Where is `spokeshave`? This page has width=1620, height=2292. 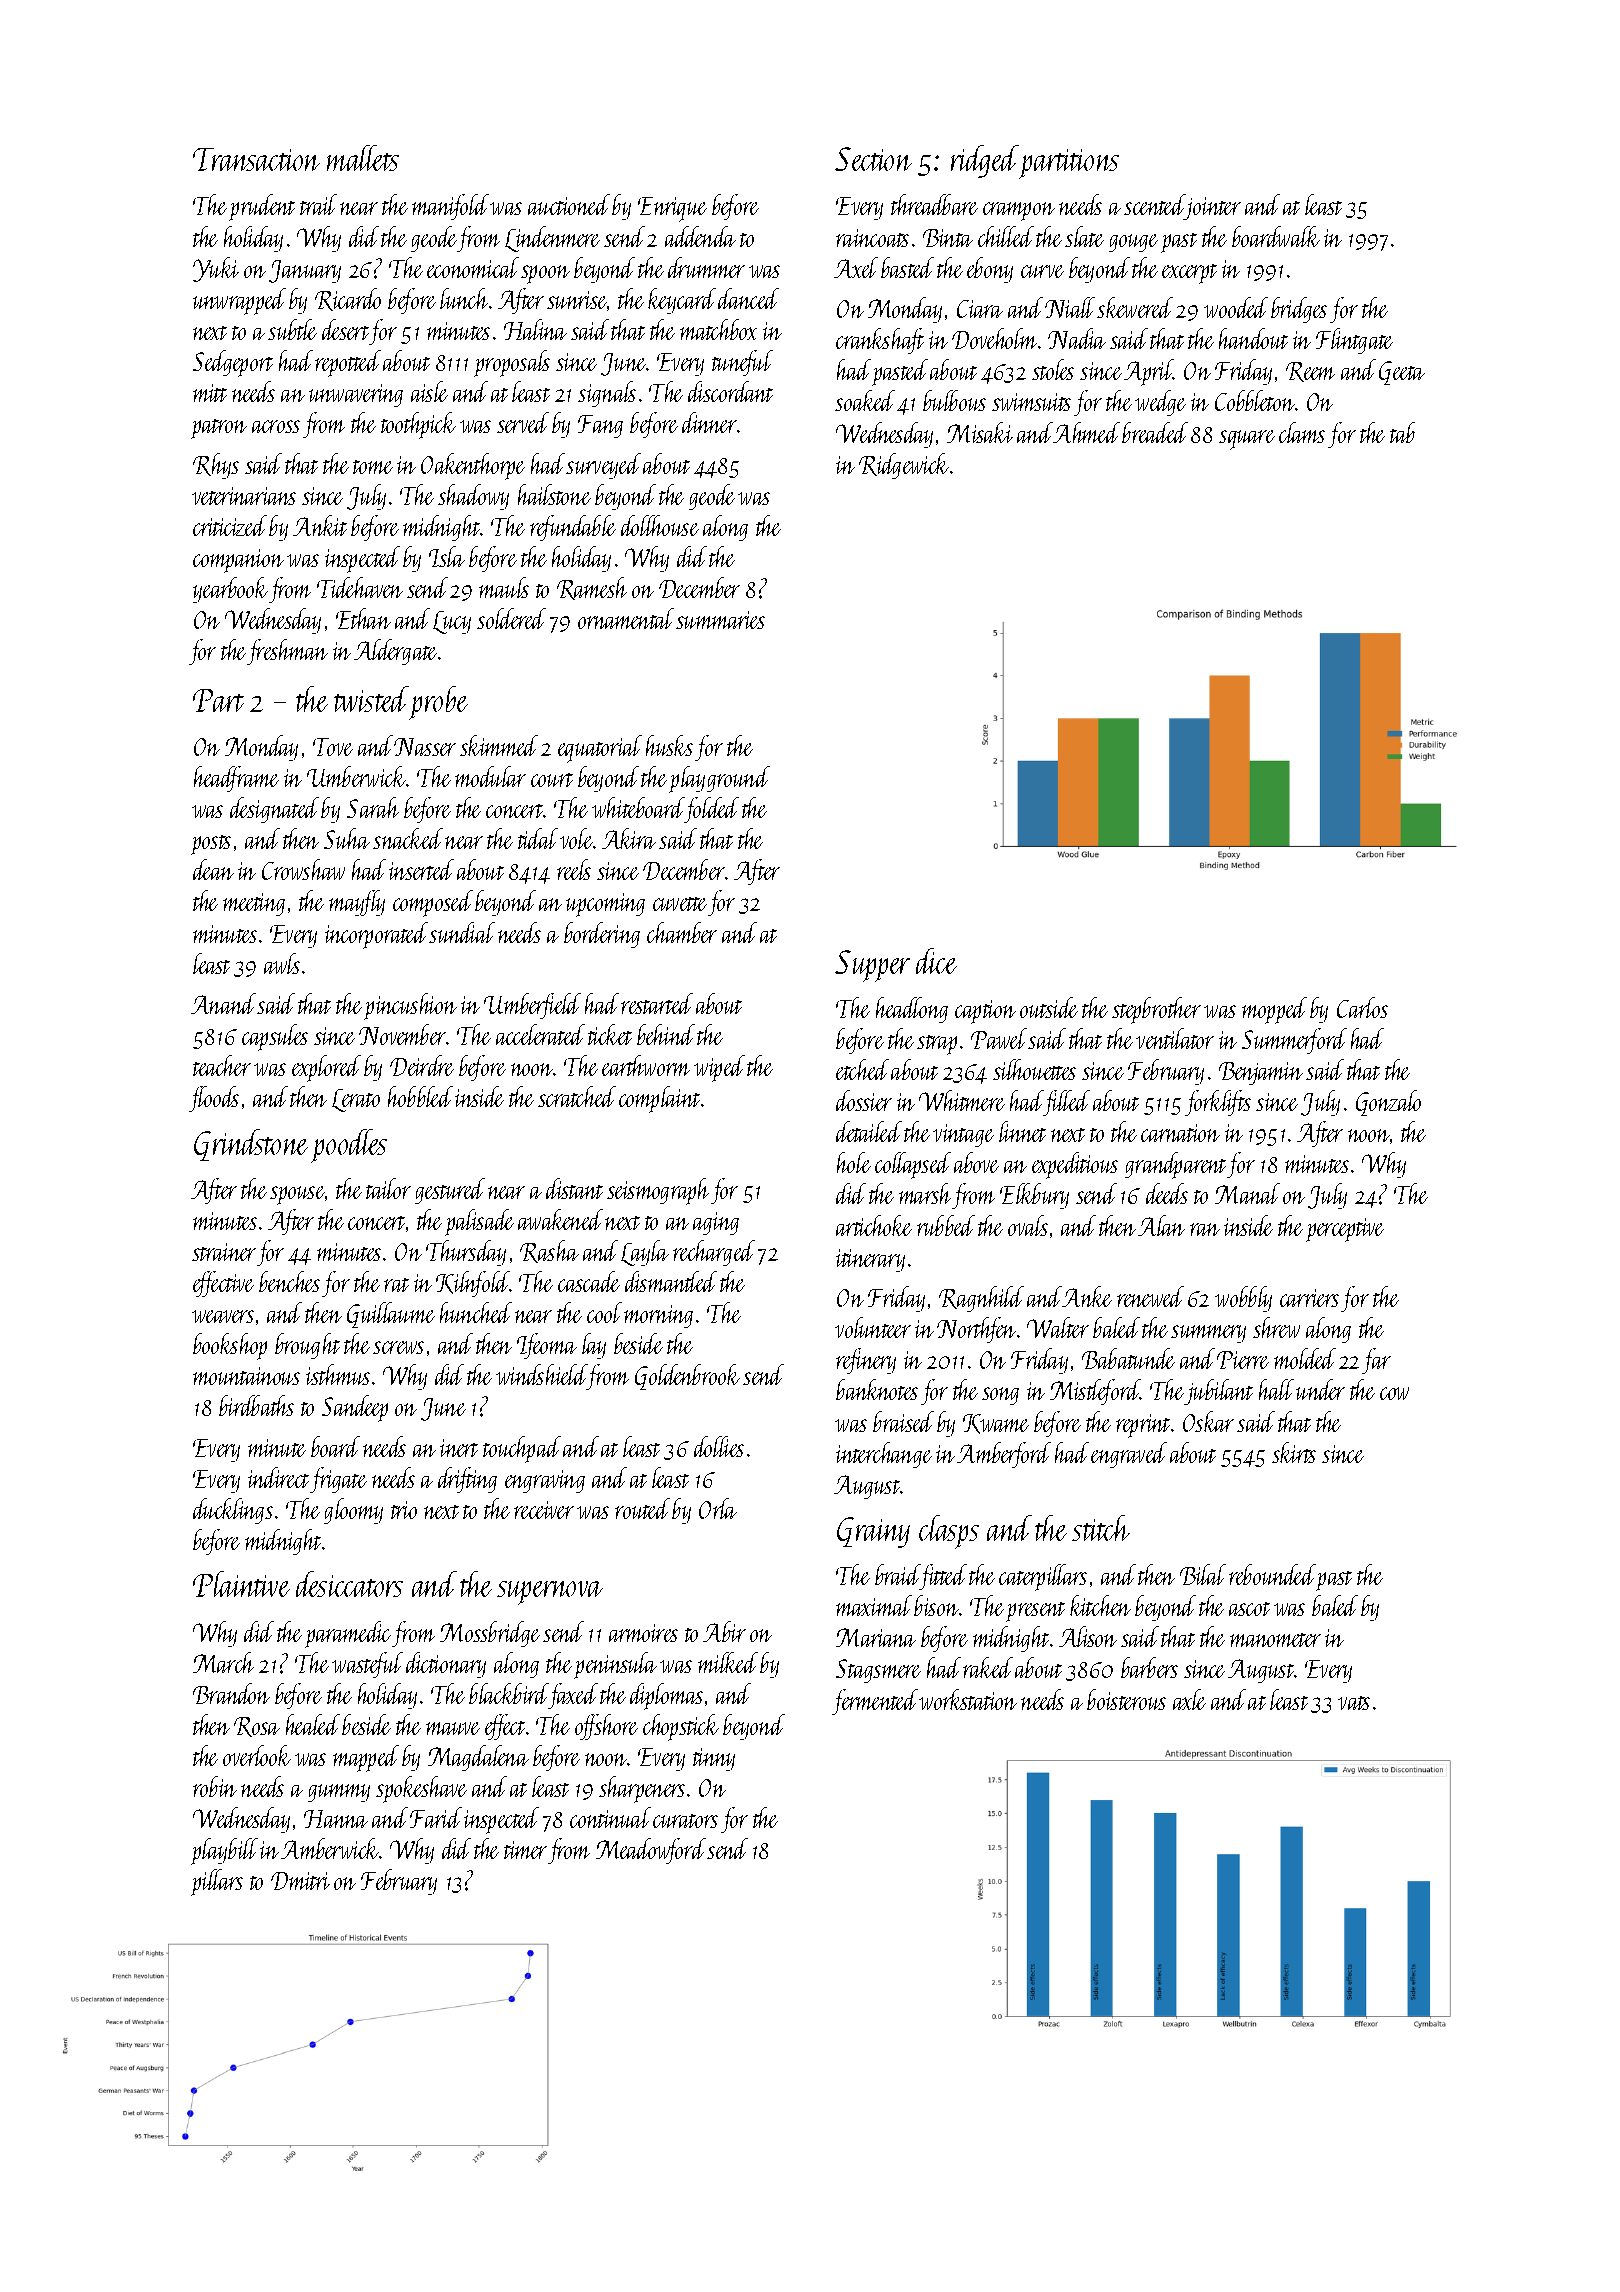 spokeshave is located at coordinates (421, 1789).
